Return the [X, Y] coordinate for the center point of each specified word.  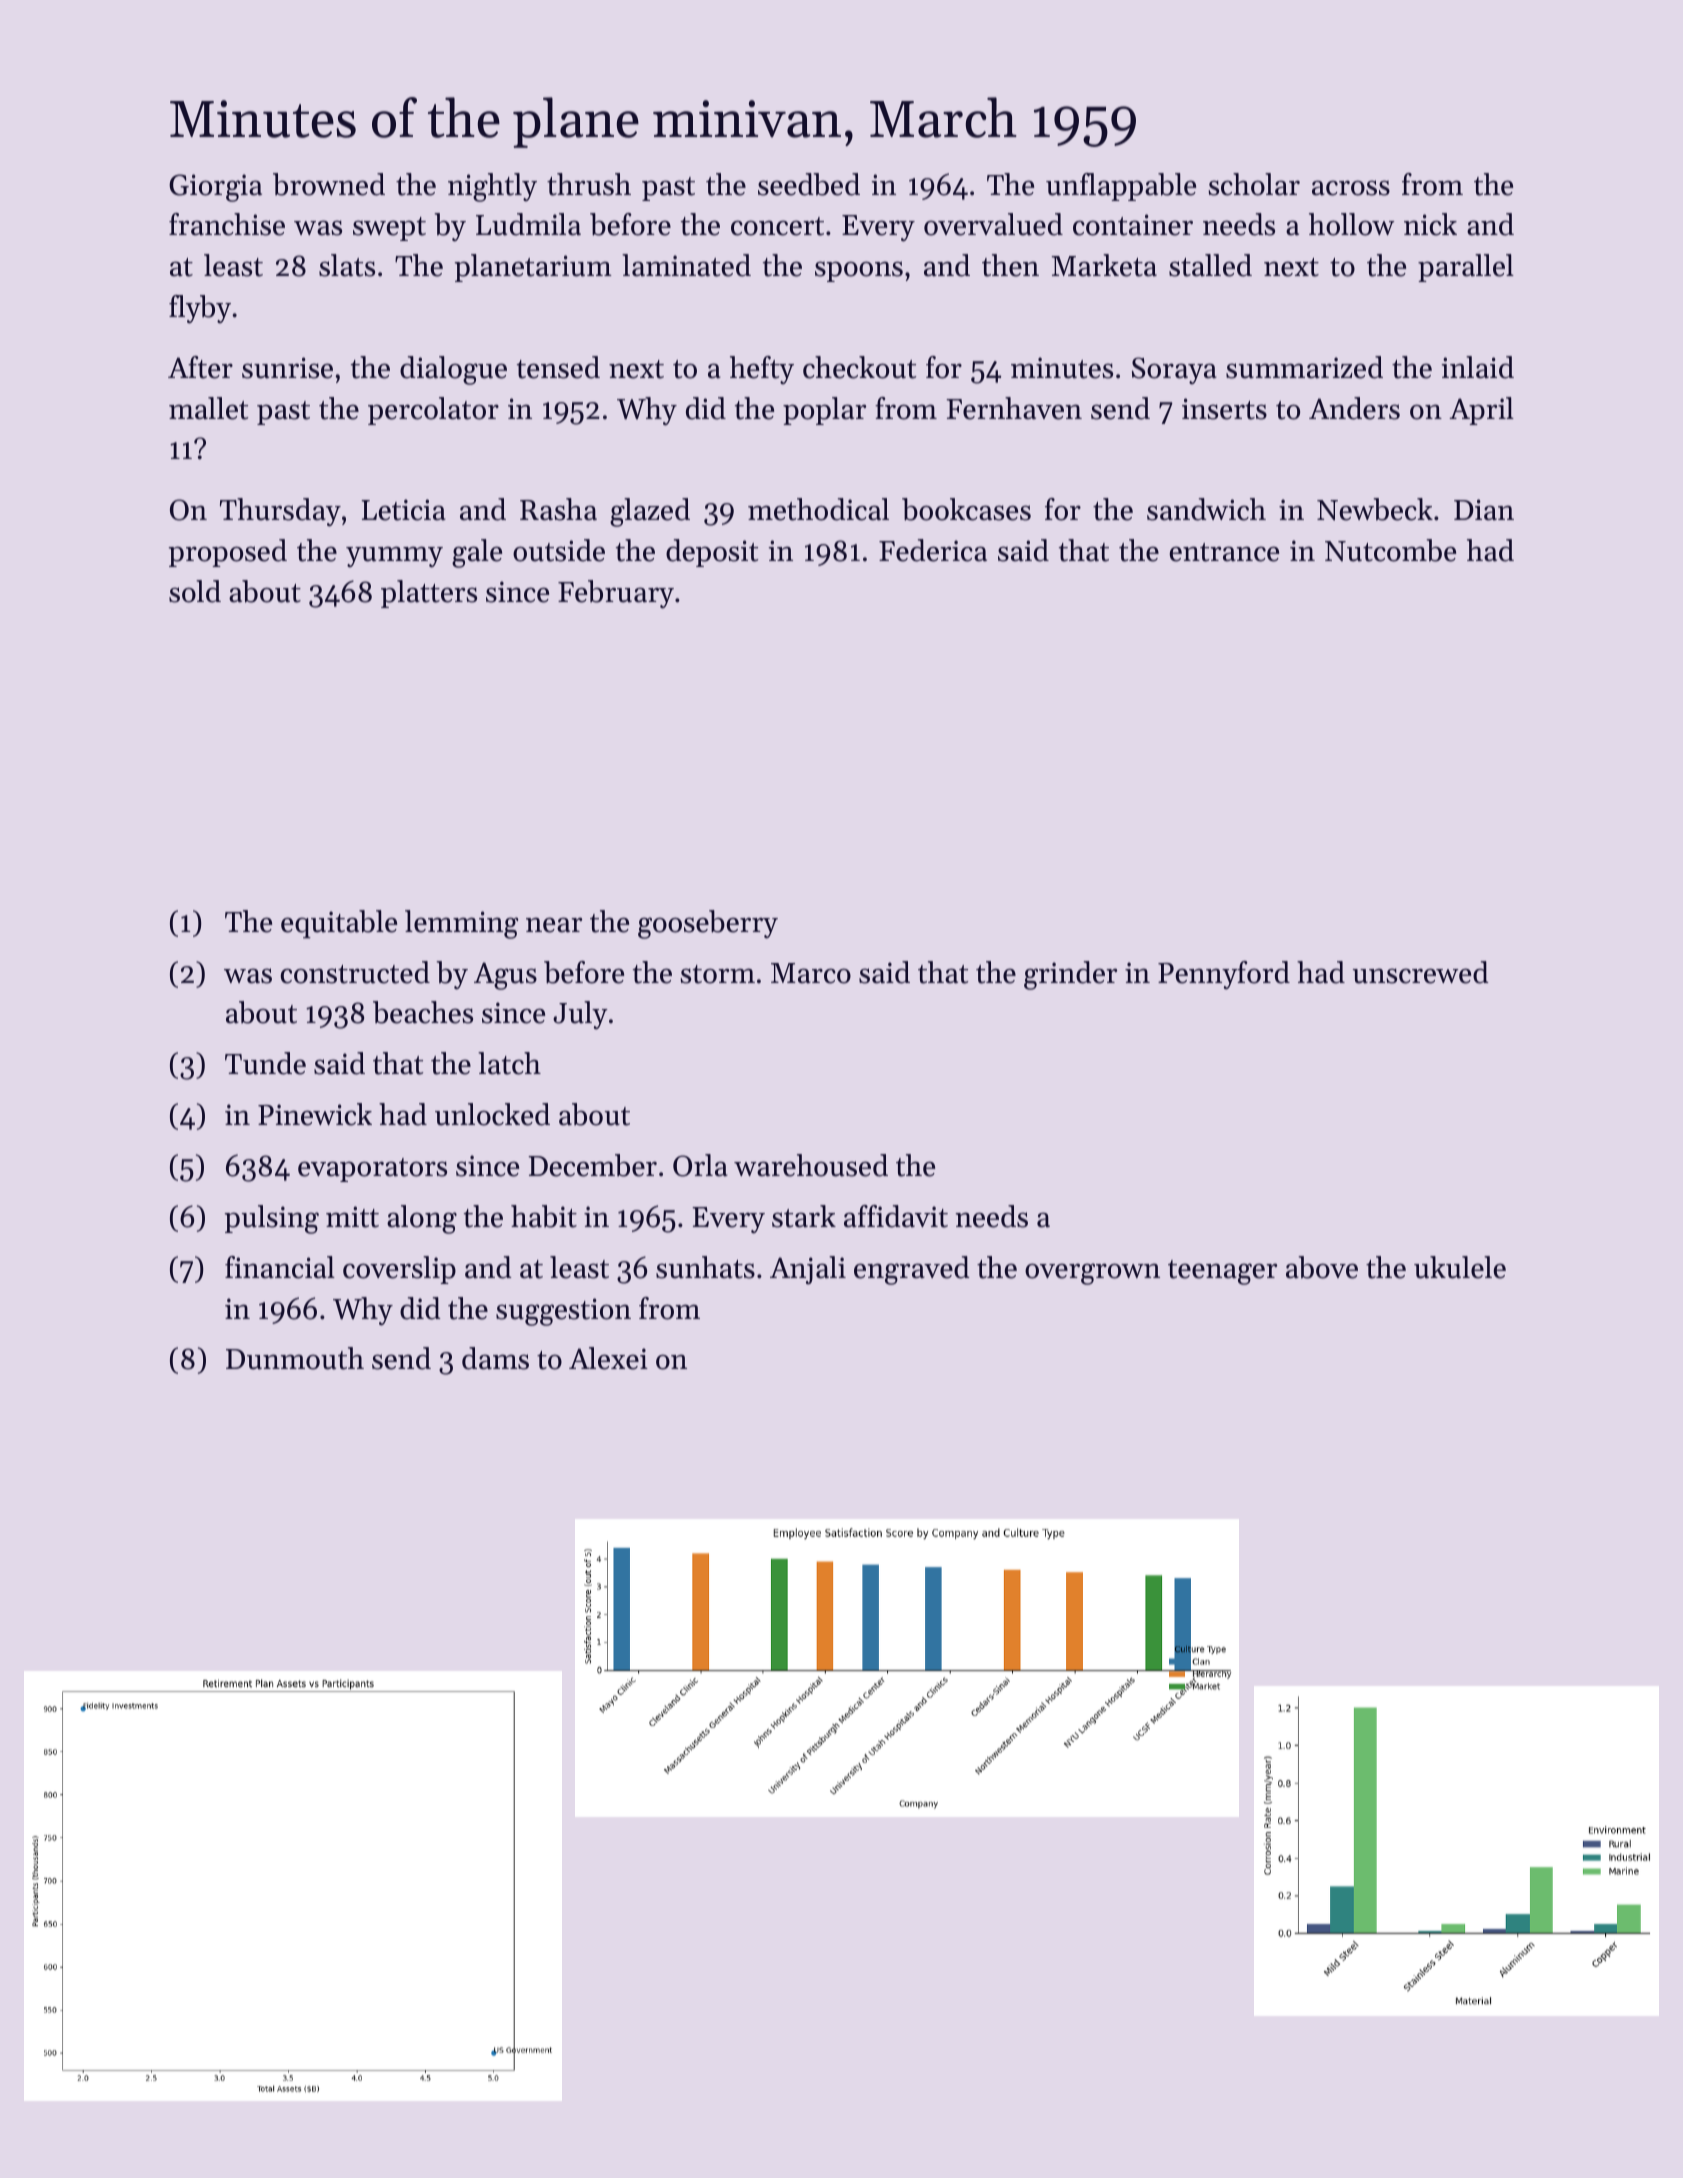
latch [509, 1063]
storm [718, 974]
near [554, 925]
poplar [824, 411]
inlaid [1478, 367]
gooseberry [708, 924]
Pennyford [1224, 975]
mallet [208, 408]
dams [495, 1358]
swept [389, 229]
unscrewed [1421, 972]
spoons [859, 271]
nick [1430, 224]
